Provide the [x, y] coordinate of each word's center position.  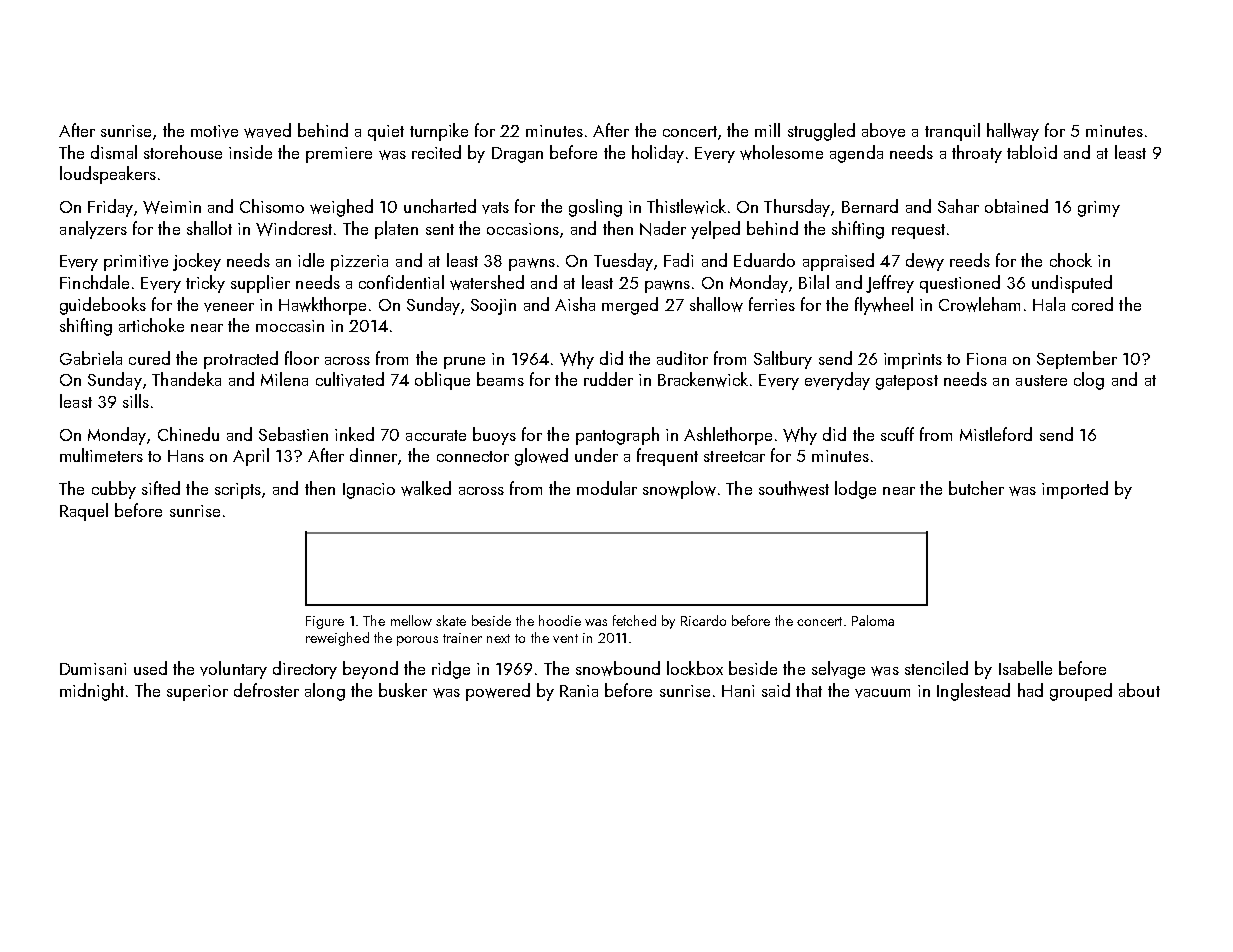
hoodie [560, 620]
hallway [1013, 132]
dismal [114, 152]
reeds [970, 260]
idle [311, 260]
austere [1041, 380]
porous [417, 641]
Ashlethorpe [728, 436]
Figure [325, 622]
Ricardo [703, 620]
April [251, 457]
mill [767, 130]
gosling [595, 208]
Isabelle [1025, 668]
